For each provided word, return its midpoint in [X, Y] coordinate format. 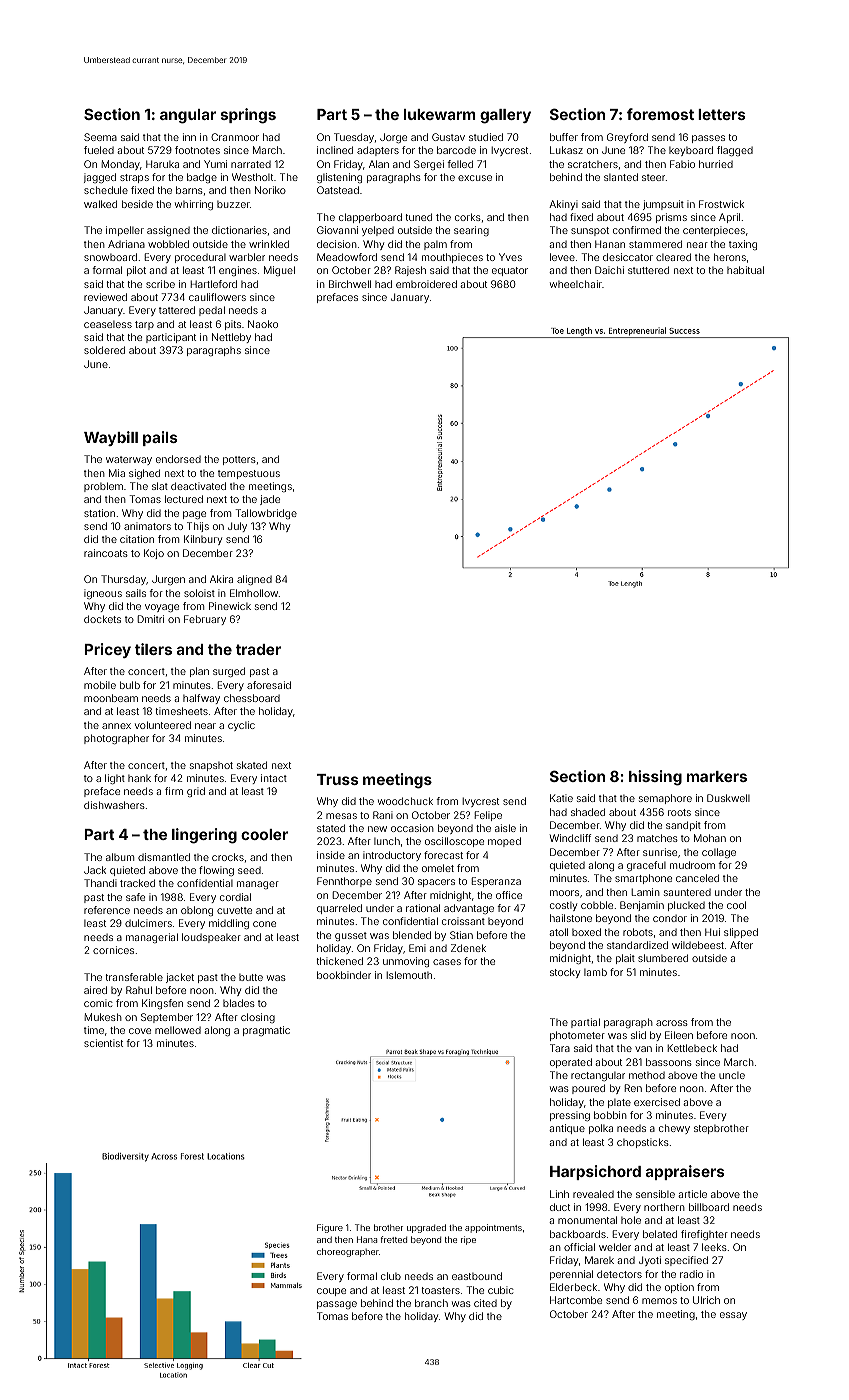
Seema [100, 137]
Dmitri [151, 619]
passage [337, 1305]
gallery [505, 116]
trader [258, 649]
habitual [745, 270]
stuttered [648, 270]
